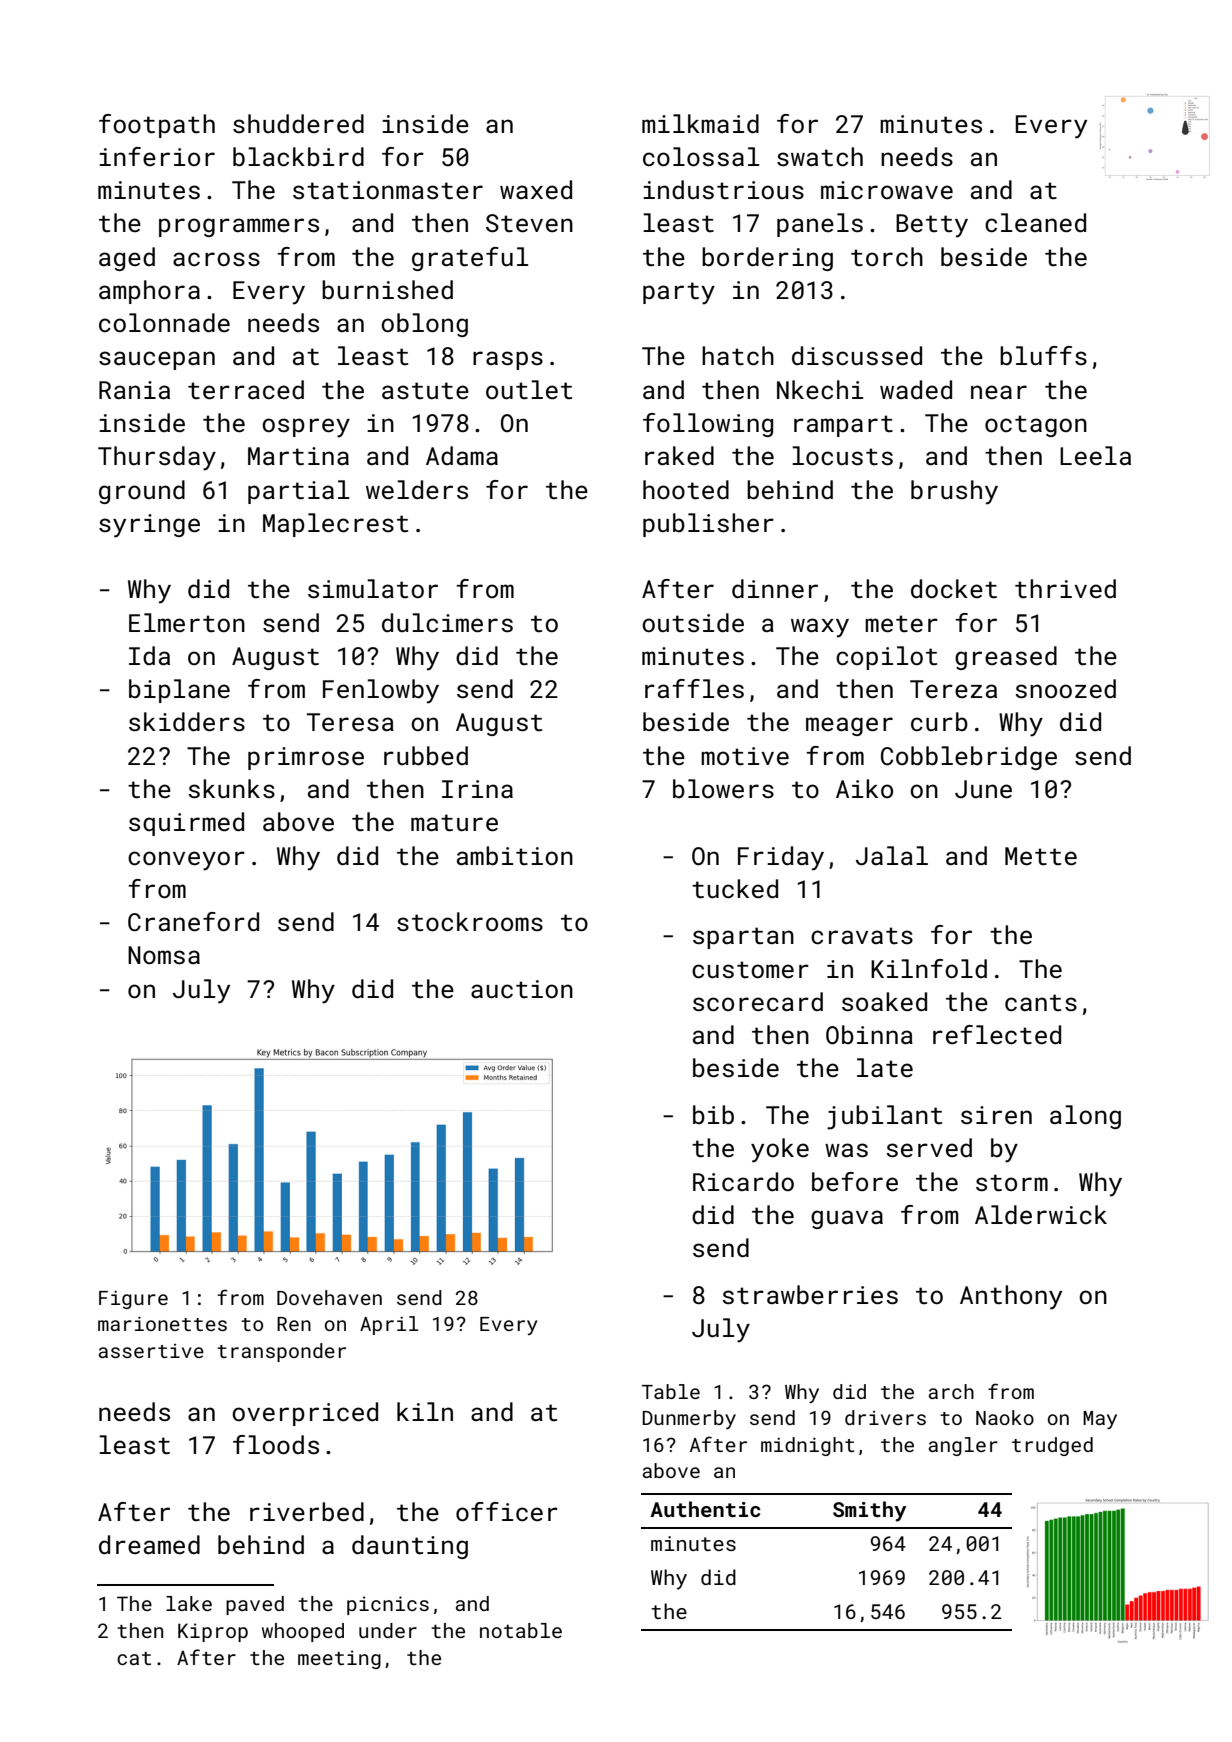  Describe the element at coordinates (470, 922) in the screenshot. I see `stockrooms` at that location.
